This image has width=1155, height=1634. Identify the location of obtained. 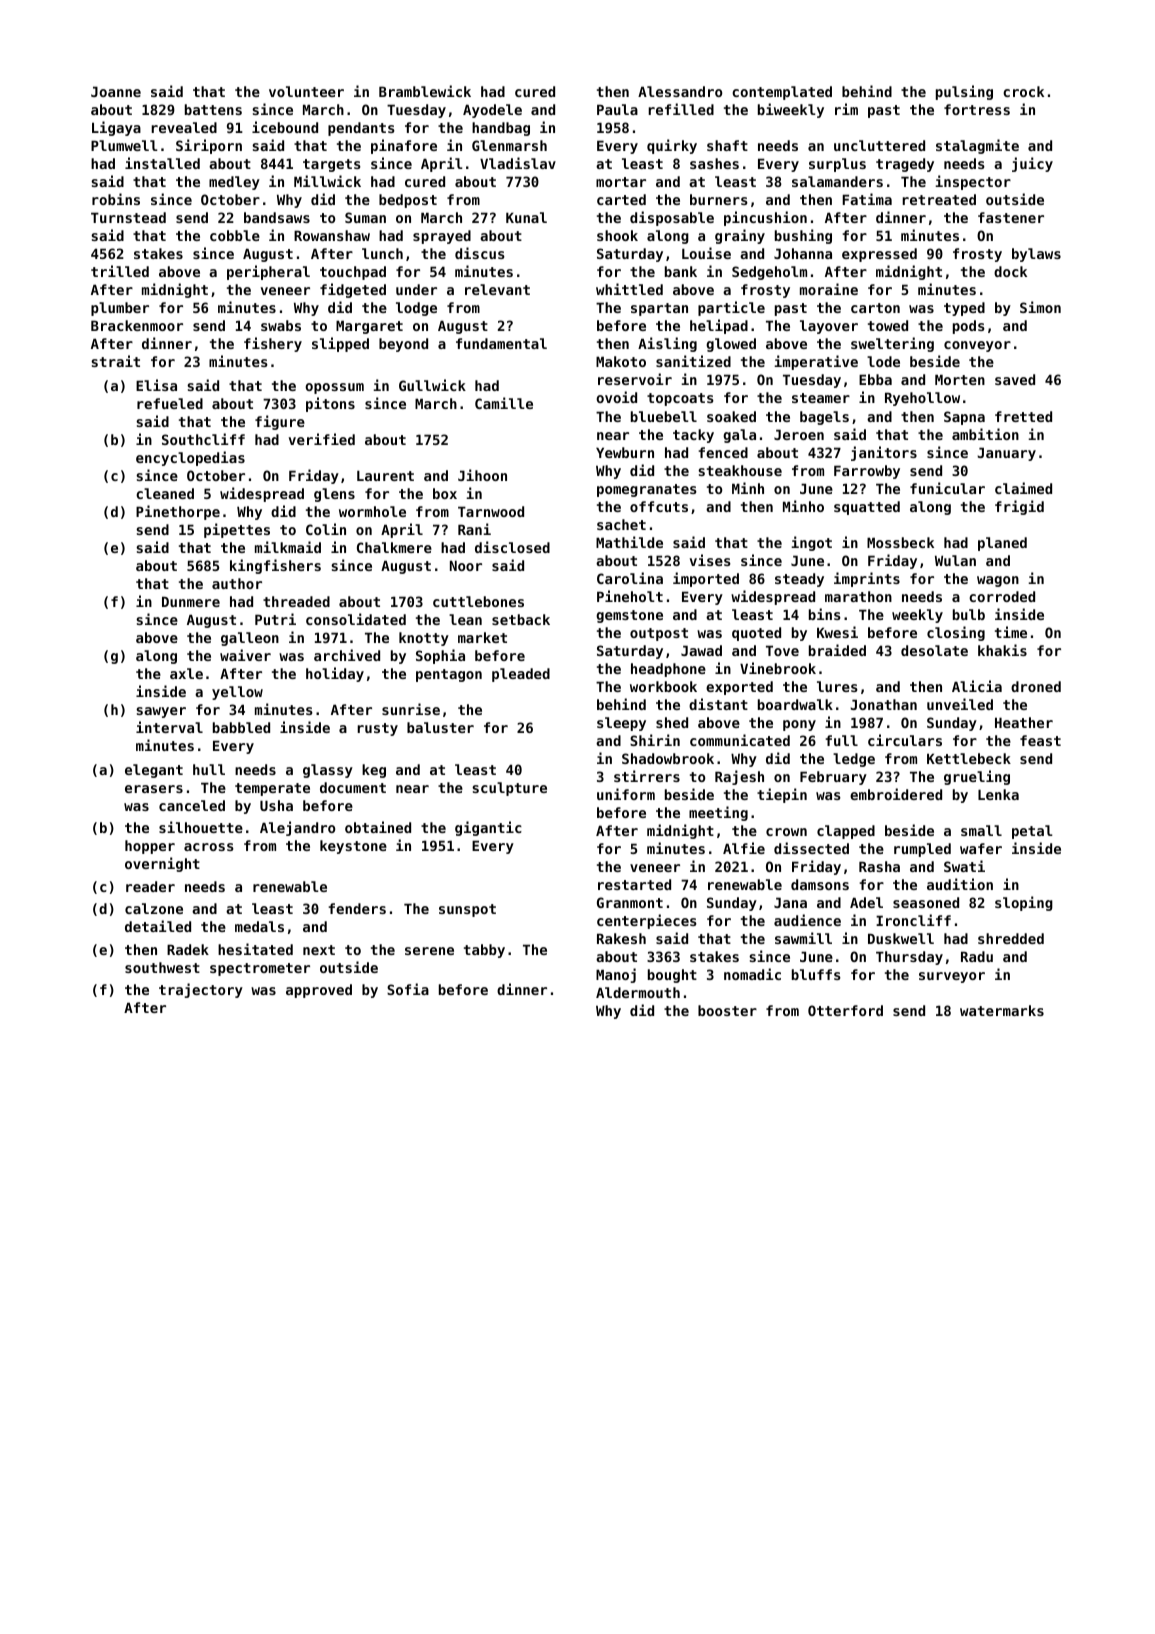
(378, 827).
